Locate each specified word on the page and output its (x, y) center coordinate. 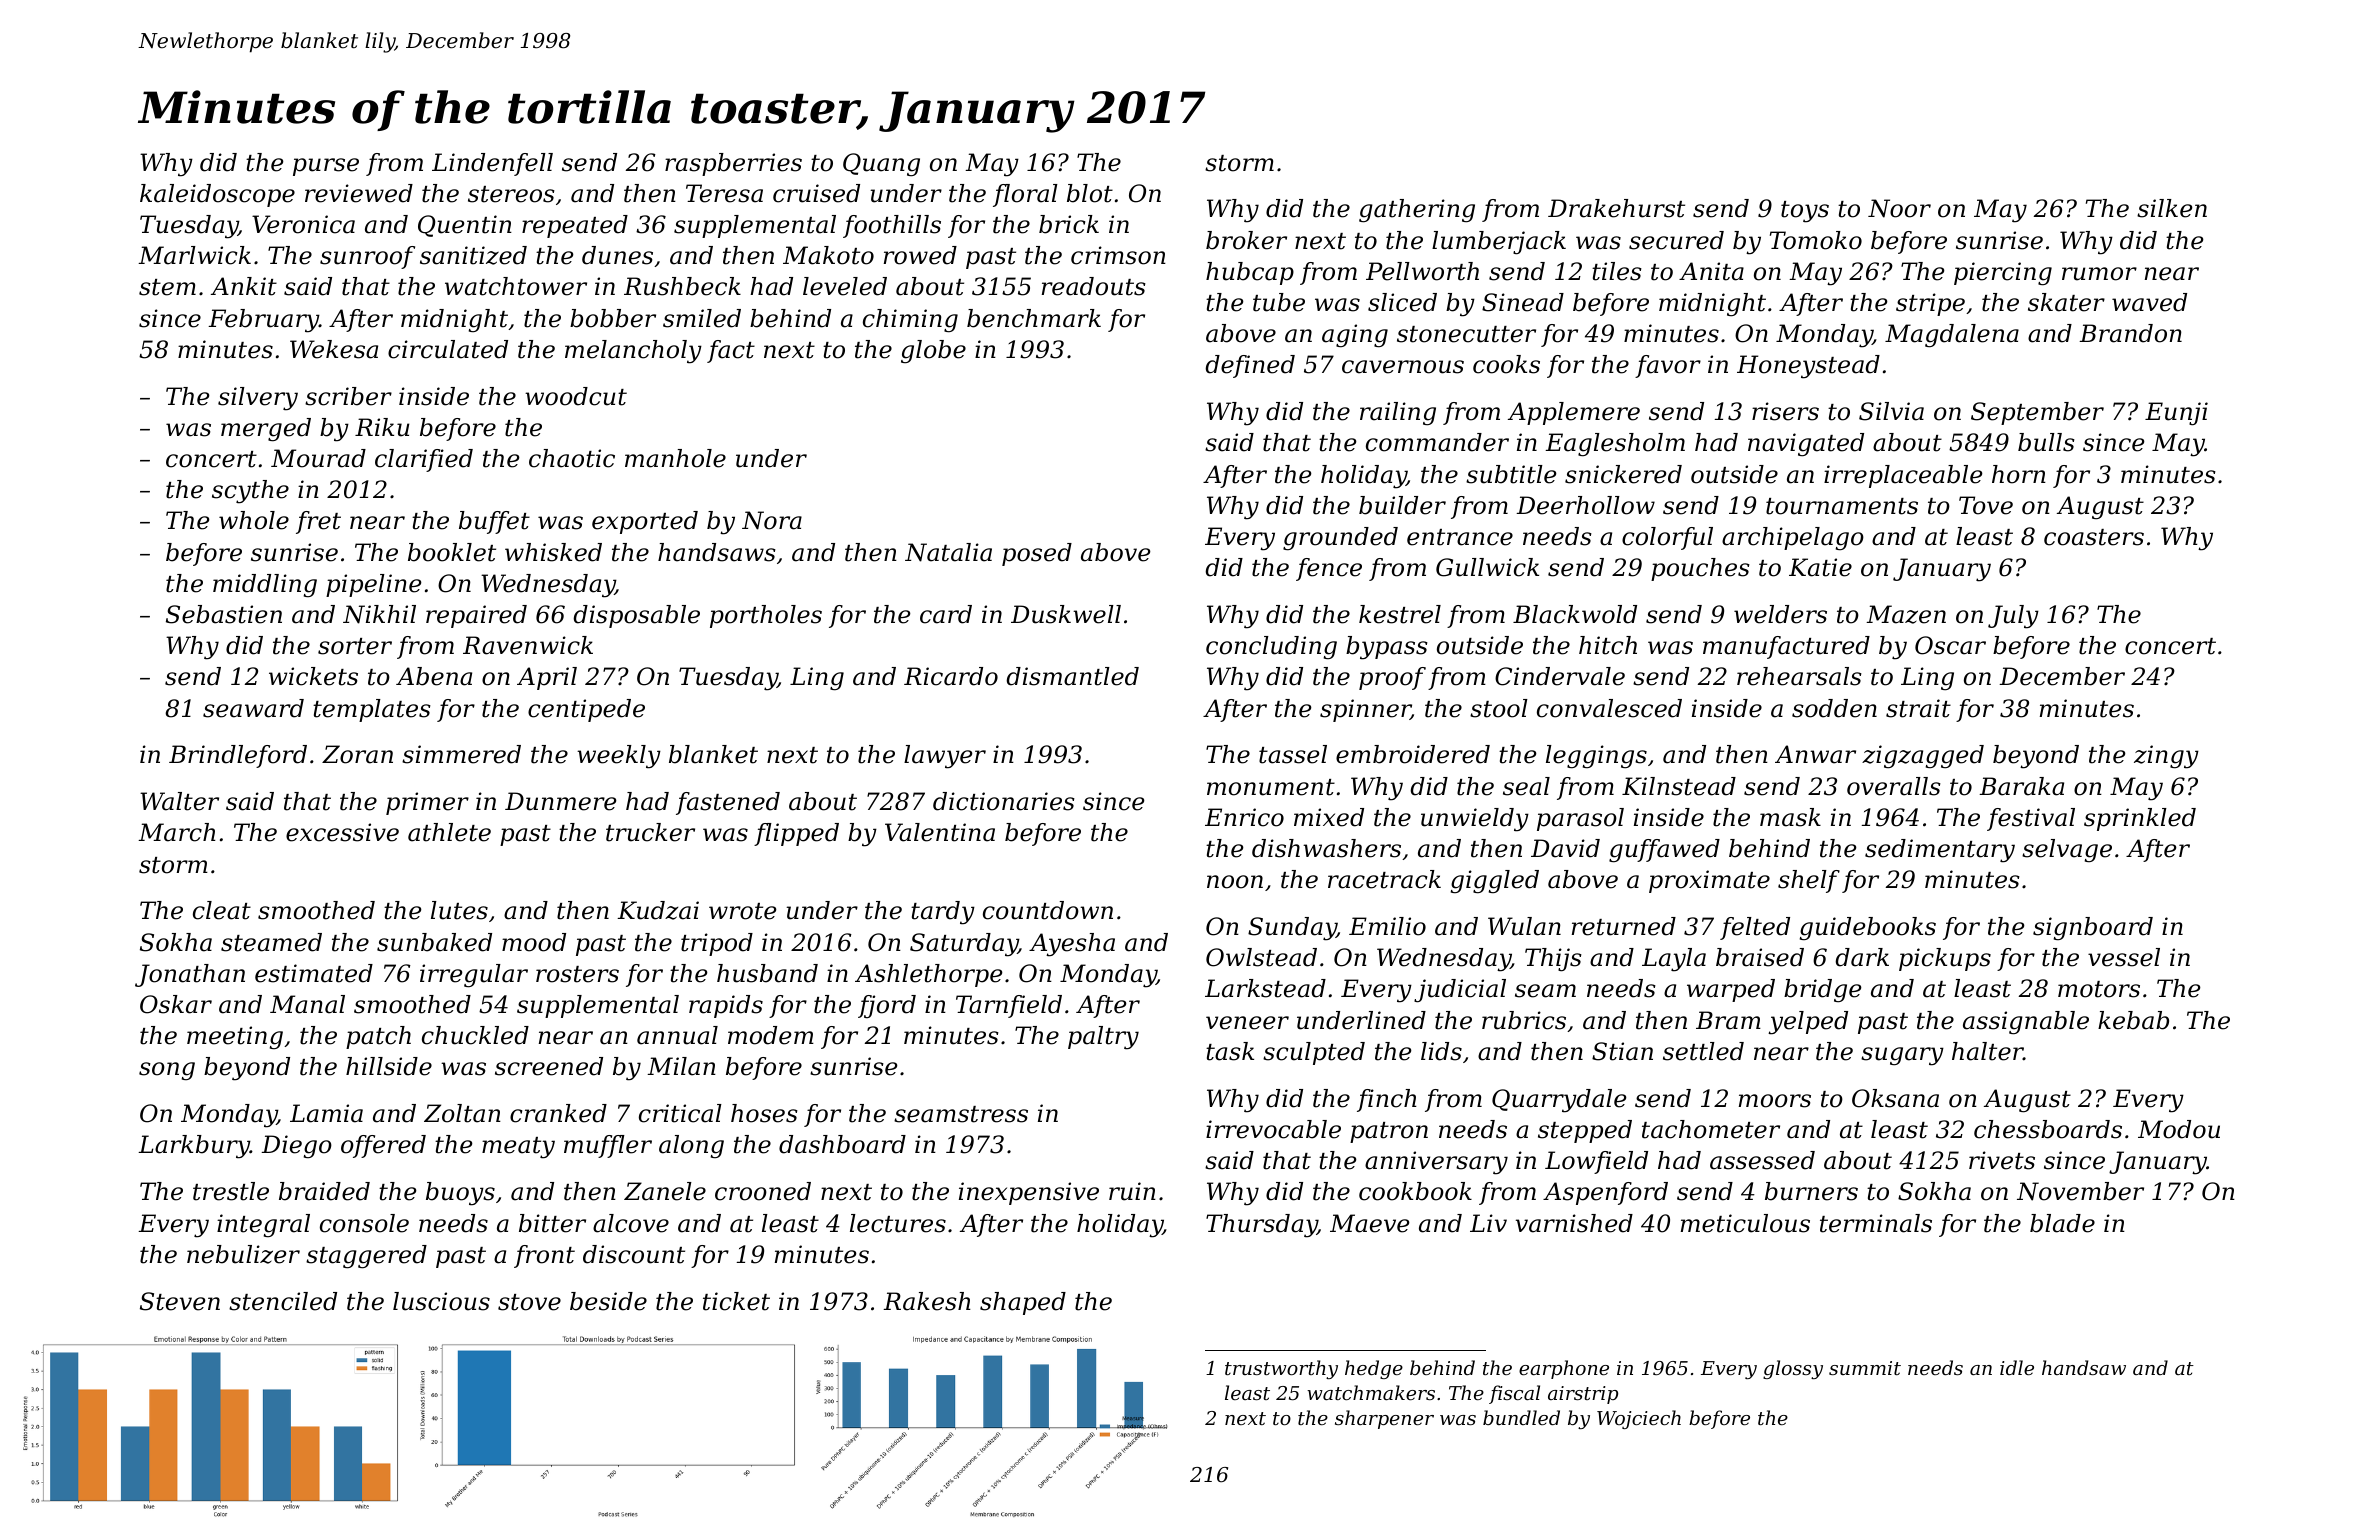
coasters (2094, 537)
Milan (681, 1066)
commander (1437, 442)
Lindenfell (492, 164)
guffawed (1664, 851)
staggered (366, 1257)
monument (1271, 787)
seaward (253, 708)
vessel (2124, 957)
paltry (1103, 1038)
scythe (250, 492)
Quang (881, 165)
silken (2172, 208)
